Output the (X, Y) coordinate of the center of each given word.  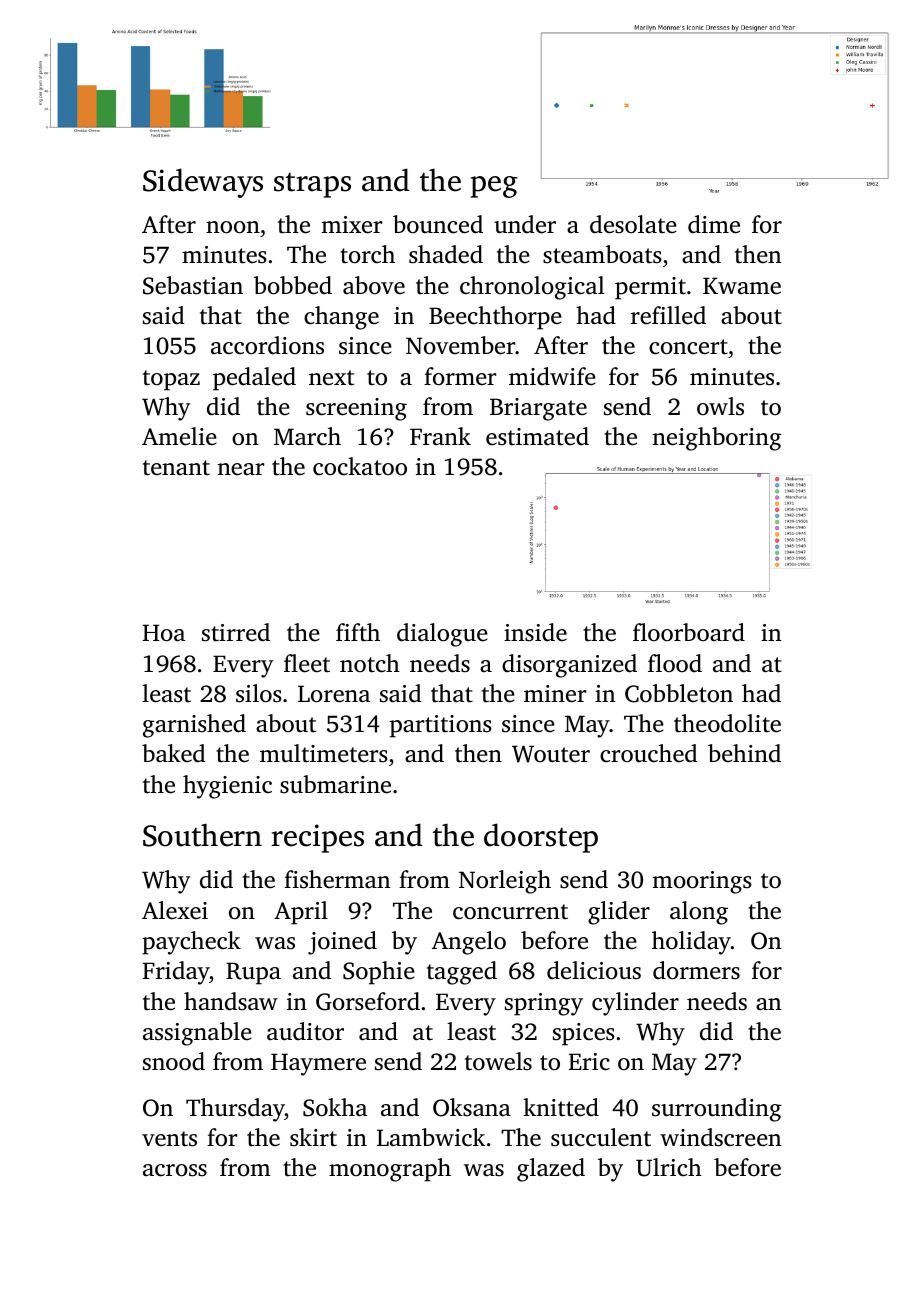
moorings (702, 882)
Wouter (551, 754)
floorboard (689, 632)
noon (233, 227)
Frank (440, 436)
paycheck (191, 943)
